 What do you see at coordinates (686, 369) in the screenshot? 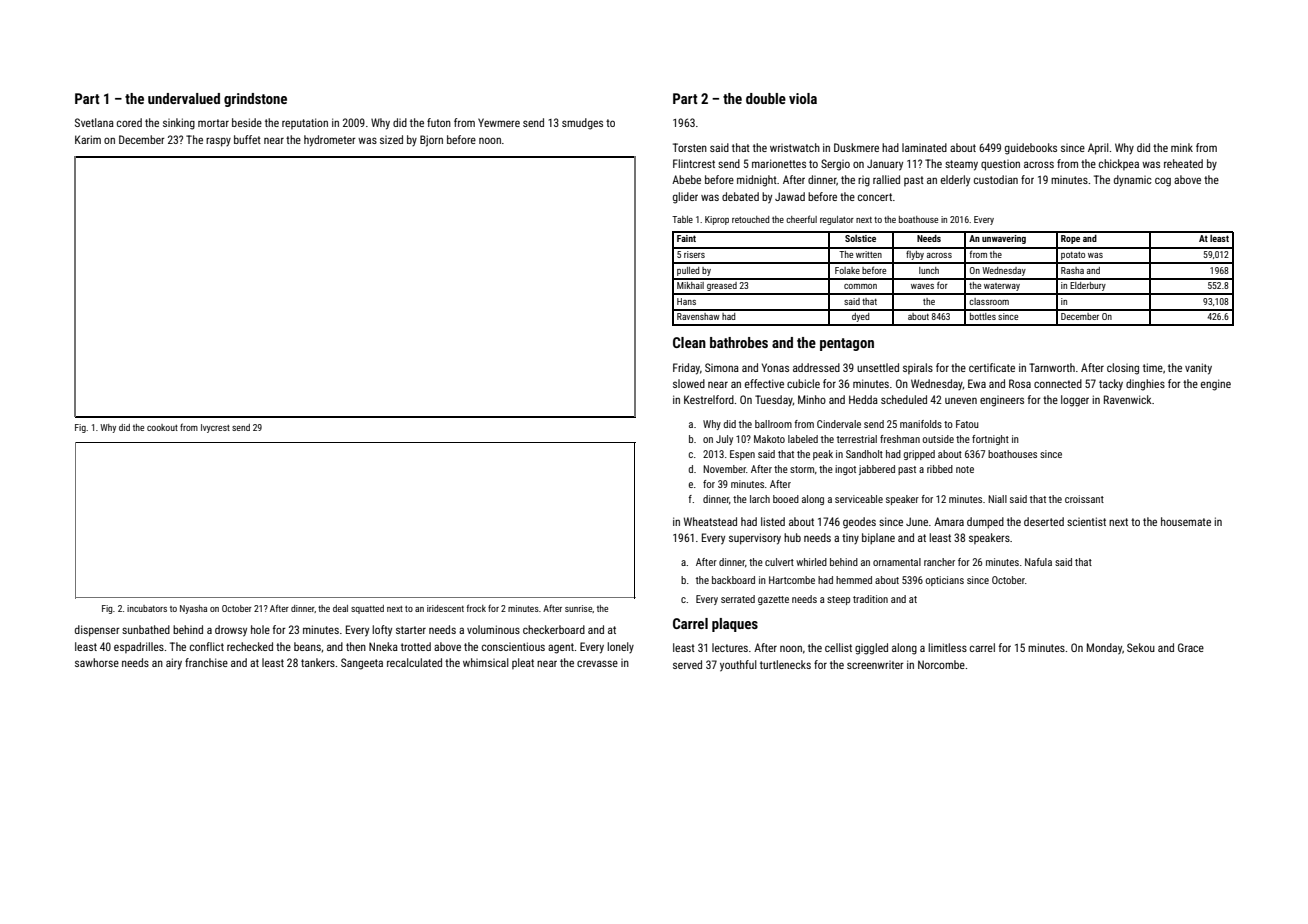
I see `Friday` at bounding box center [686, 369].
